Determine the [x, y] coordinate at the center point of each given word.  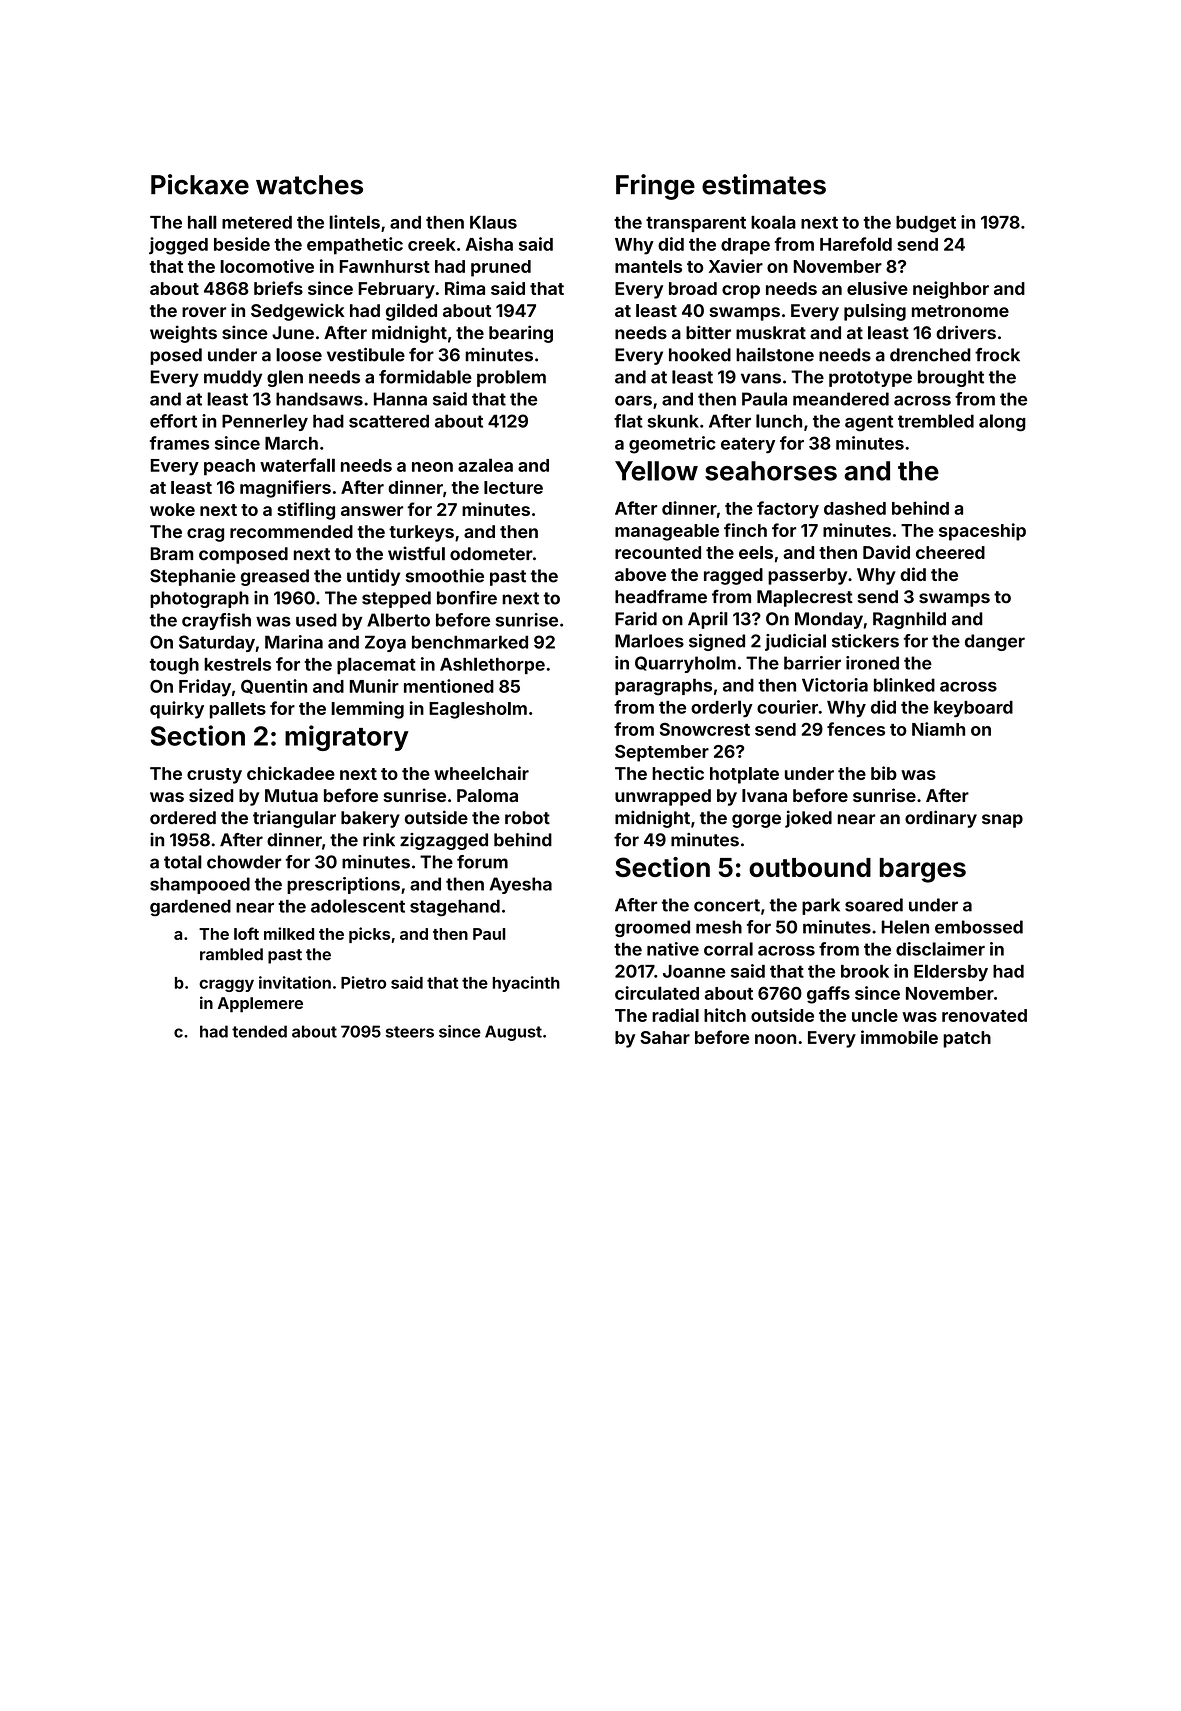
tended [259, 1031]
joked [808, 819]
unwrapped [663, 797]
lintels [354, 222]
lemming [367, 710]
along [1002, 423]
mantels [648, 266]
